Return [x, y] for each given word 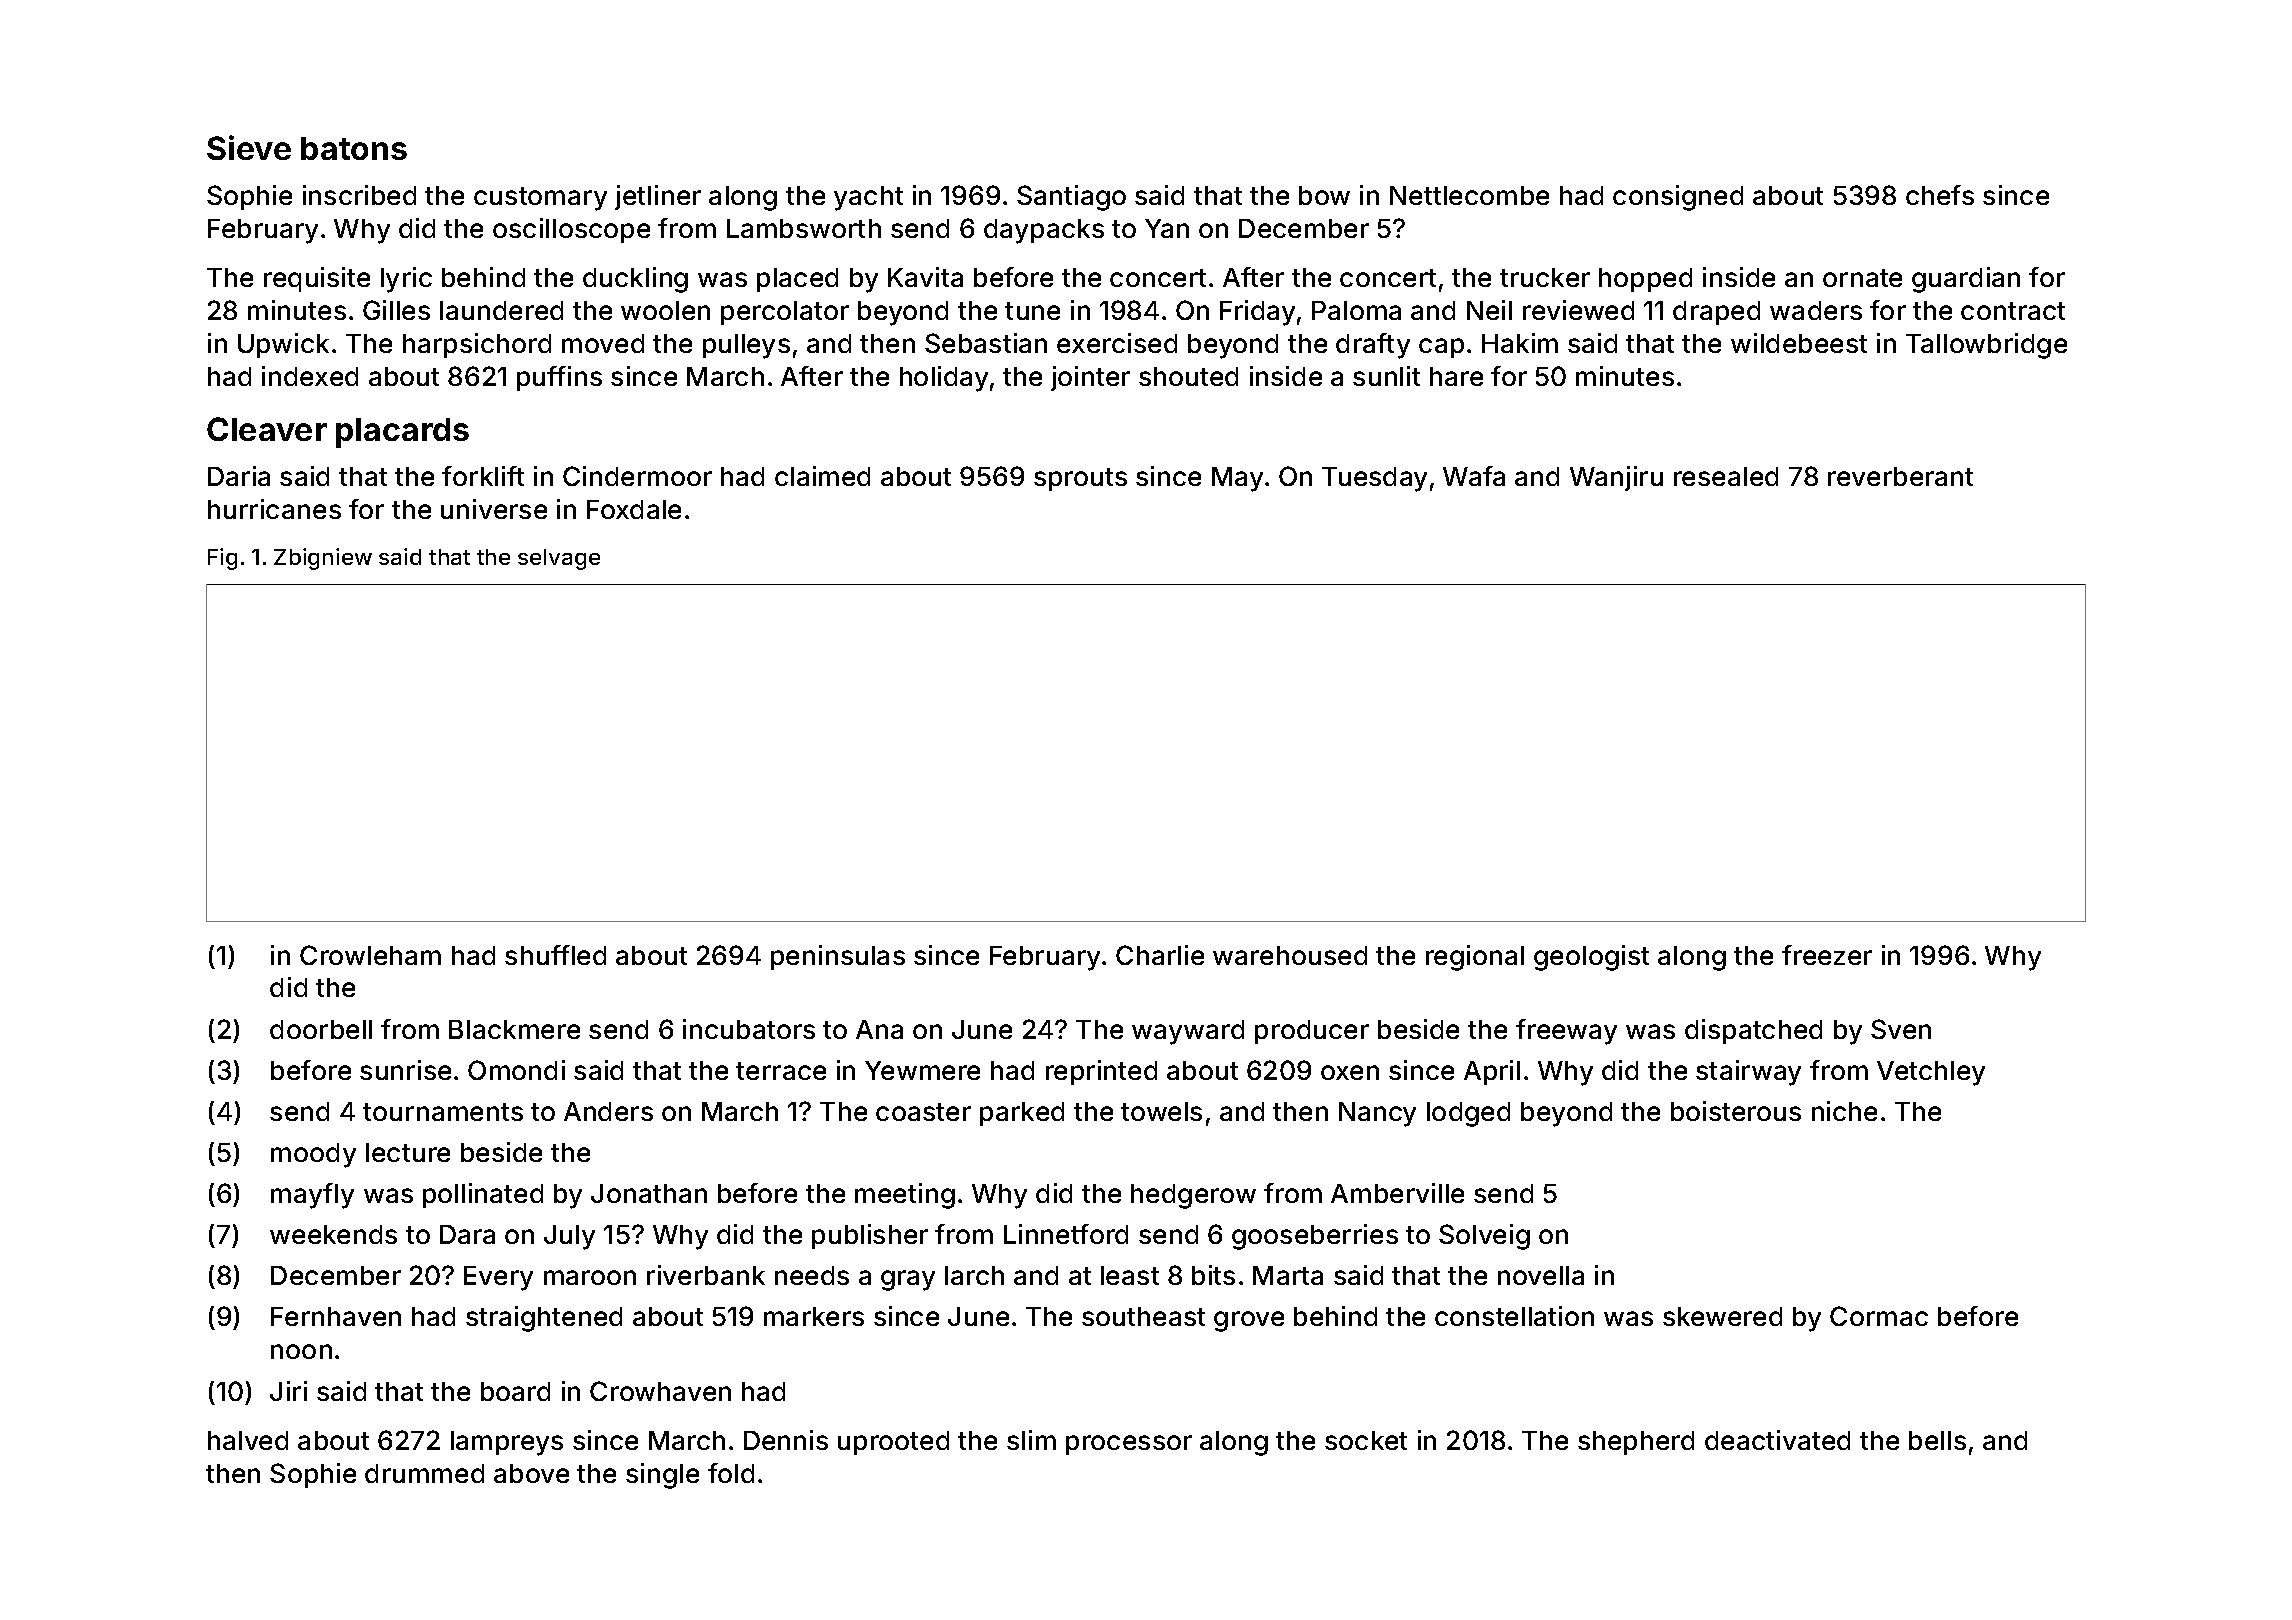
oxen [1350, 1072]
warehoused [1290, 955]
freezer [1827, 955]
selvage [559, 559]
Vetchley [1931, 1073]
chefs [1940, 195]
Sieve [249, 147]
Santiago [1071, 198]
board [515, 1391]
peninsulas [838, 957]
